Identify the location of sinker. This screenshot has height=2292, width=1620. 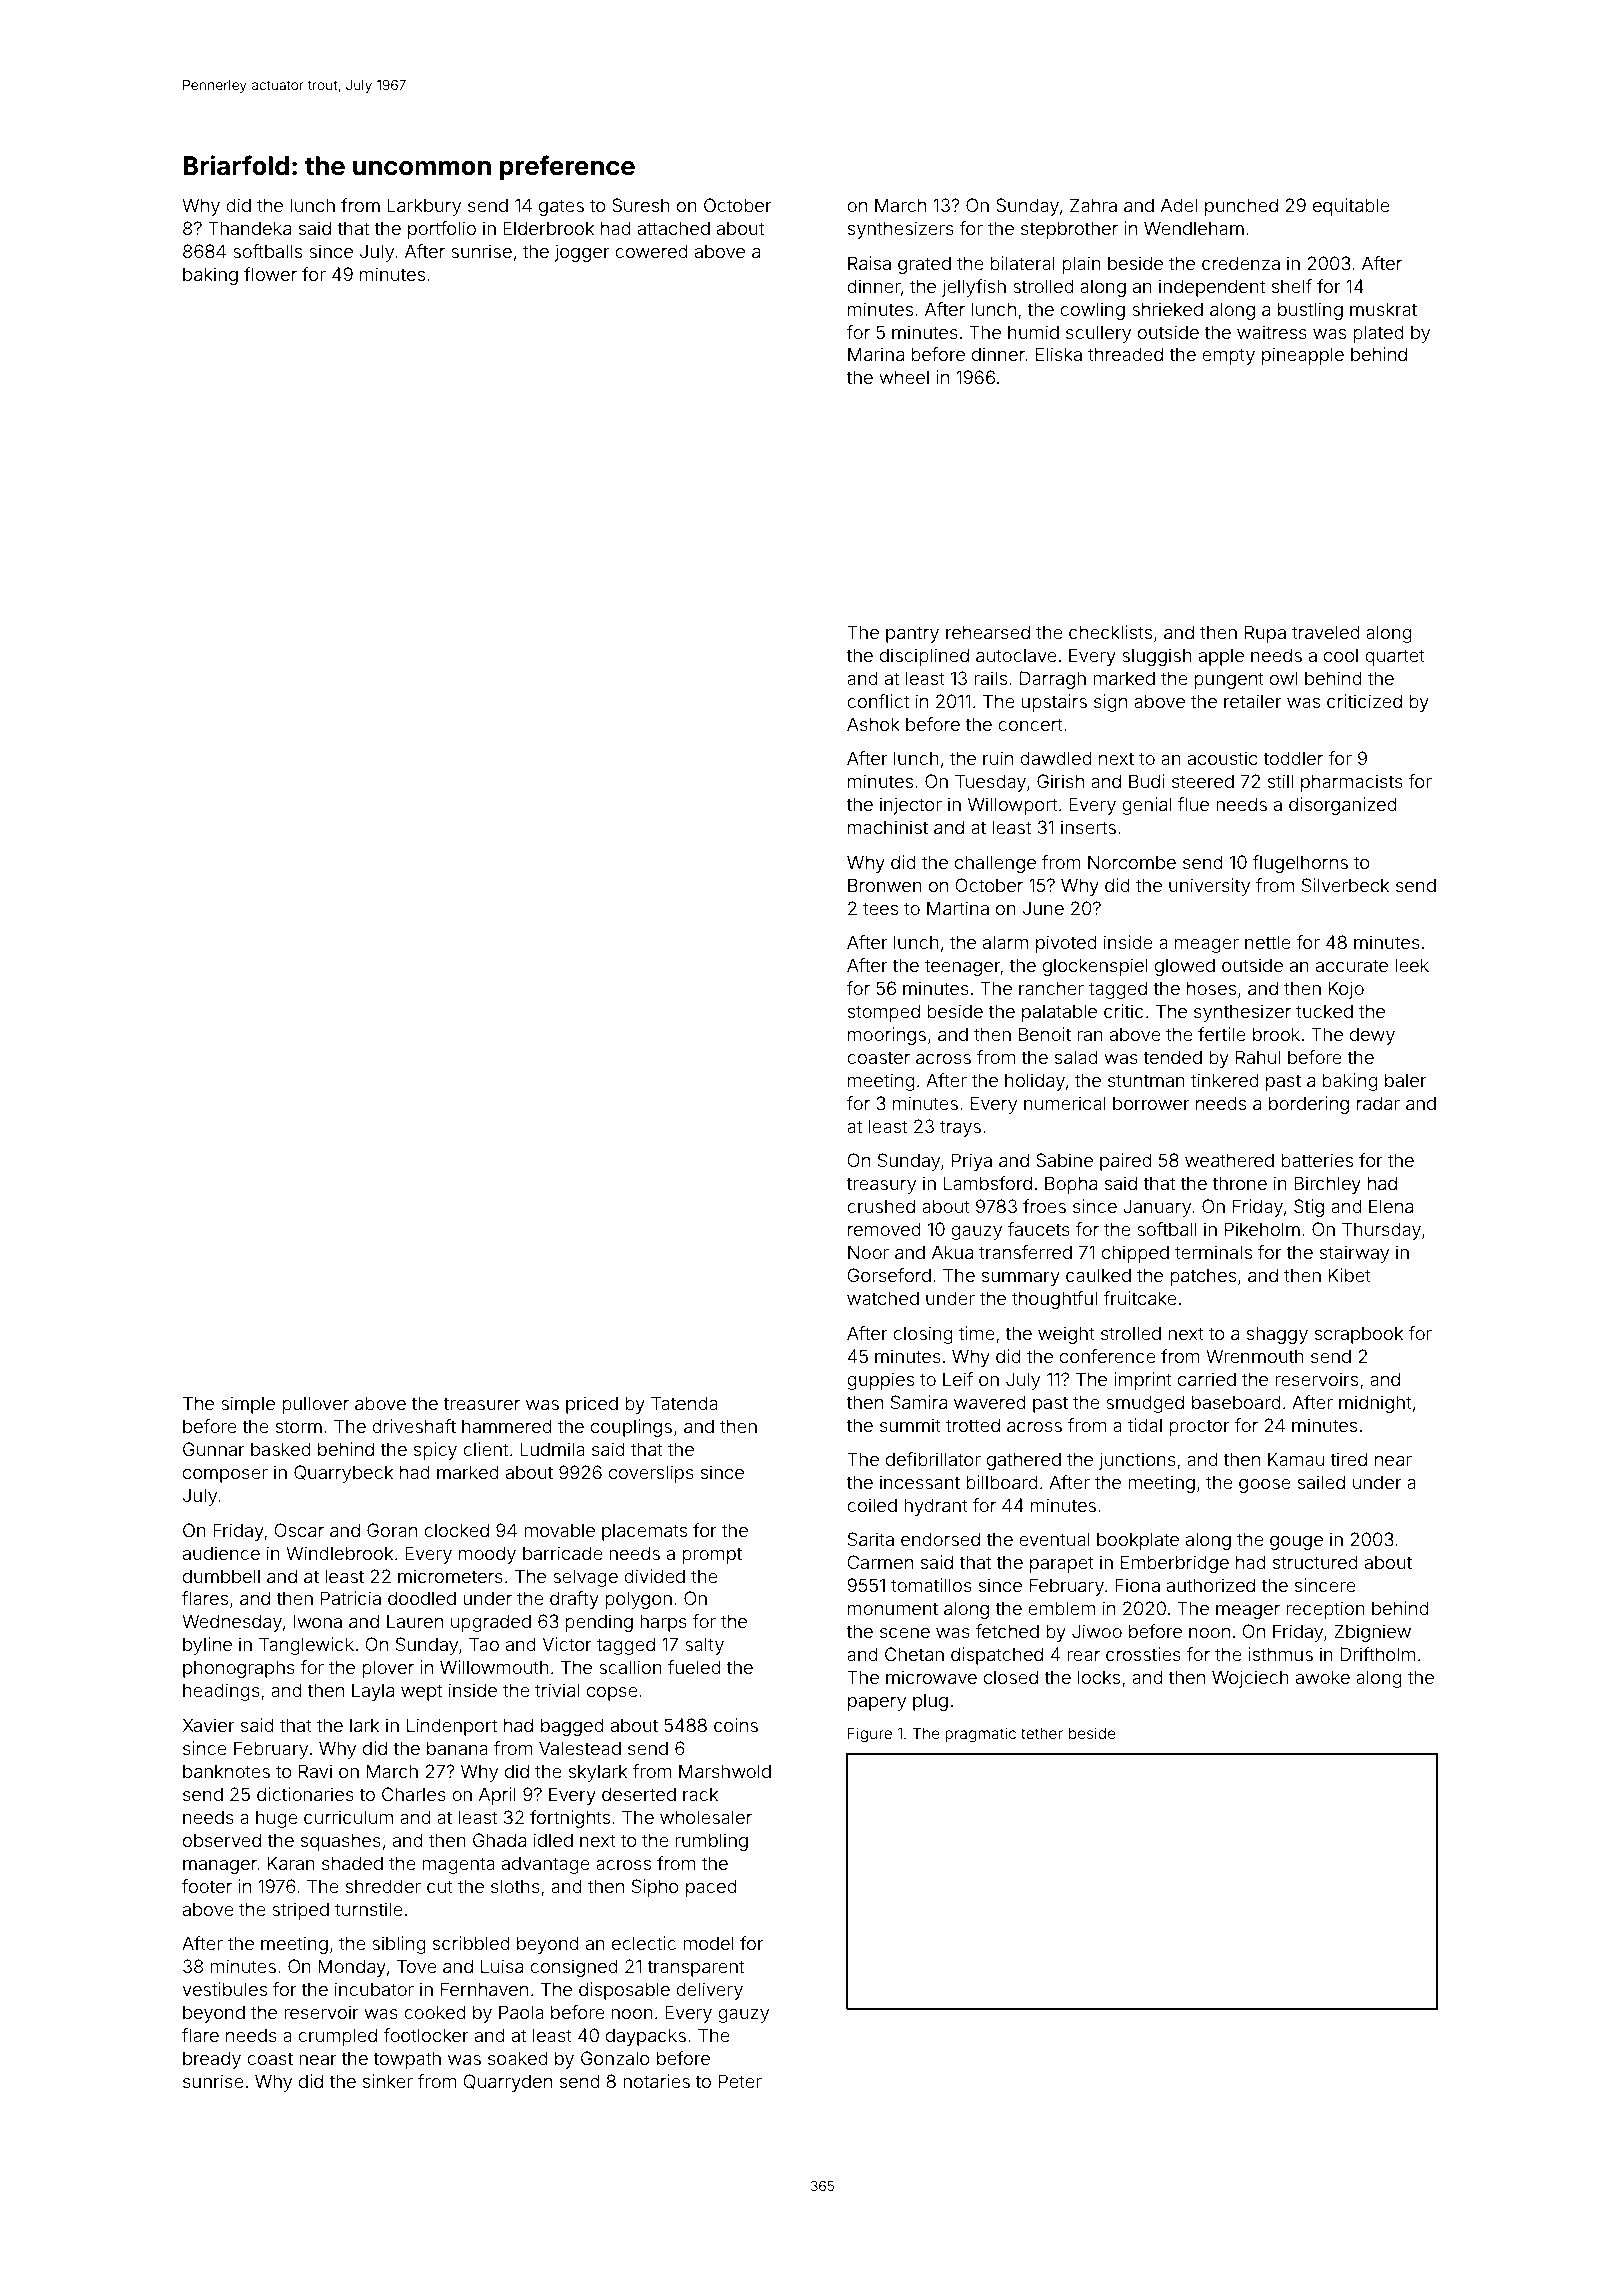
(388, 2081).
